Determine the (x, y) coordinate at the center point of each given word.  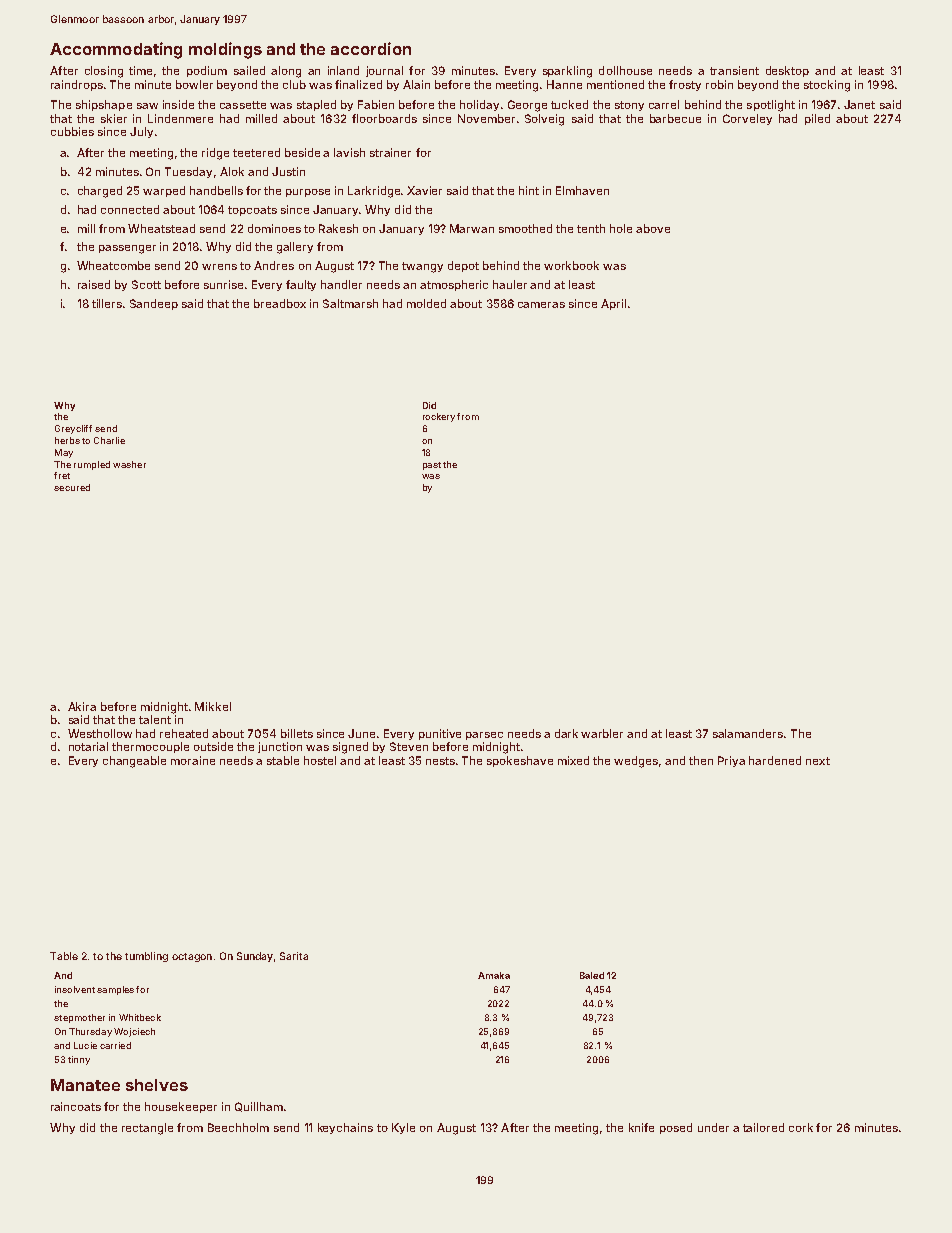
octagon (192, 957)
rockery (439, 417)
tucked (569, 104)
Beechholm (238, 1127)
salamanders (748, 733)
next (818, 761)
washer (129, 464)
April (613, 304)
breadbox (280, 303)
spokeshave (520, 761)
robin (719, 84)
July (141, 132)
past (432, 466)
